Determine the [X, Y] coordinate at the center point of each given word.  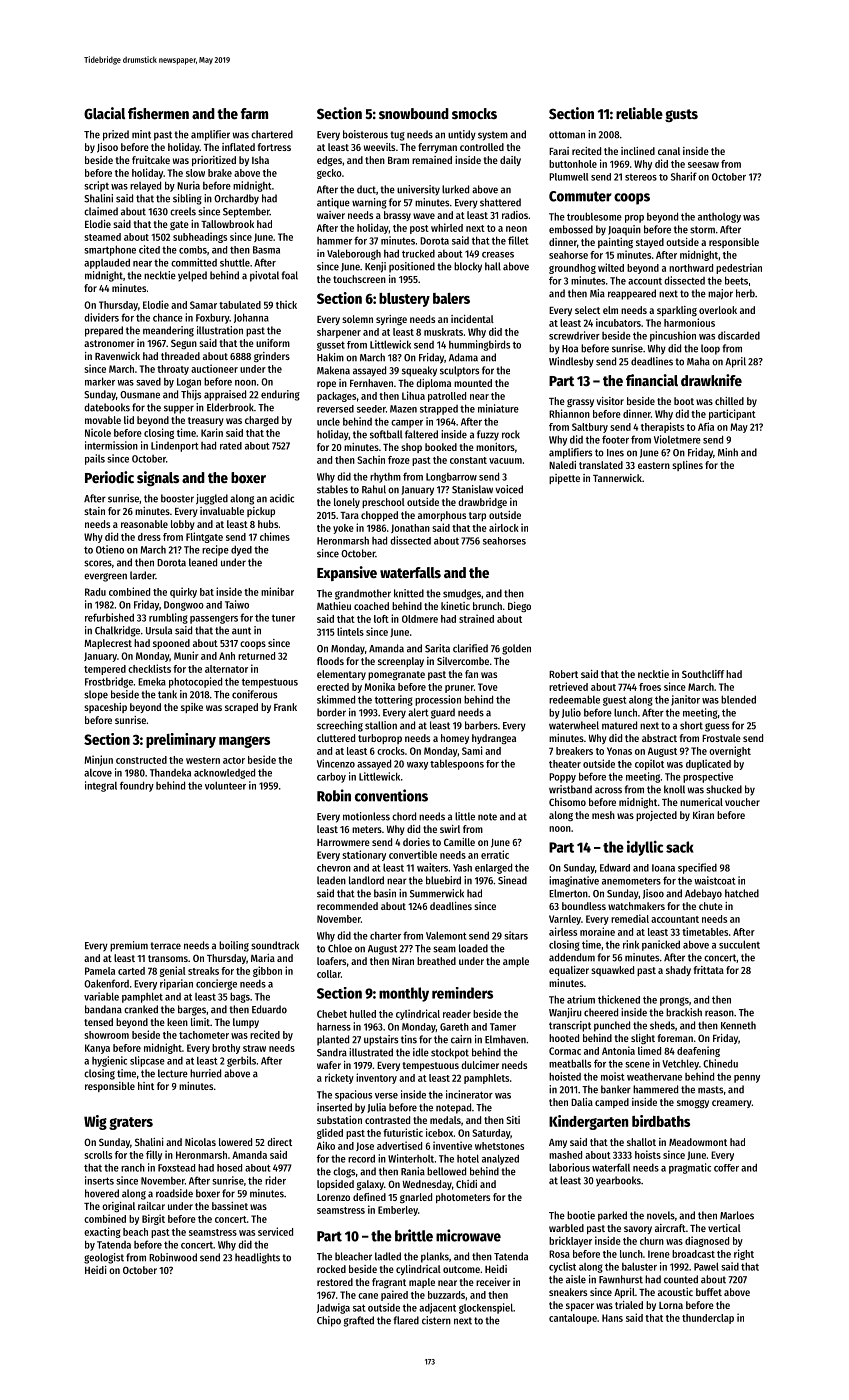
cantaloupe [573, 1319]
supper [179, 409]
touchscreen [359, 279]
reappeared [632, 294]
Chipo [329, 1321]
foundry [137, 786]
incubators [618, 322]
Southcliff [703, 674]
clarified [470, 648]
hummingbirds [479, 345]
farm [254, 113]
